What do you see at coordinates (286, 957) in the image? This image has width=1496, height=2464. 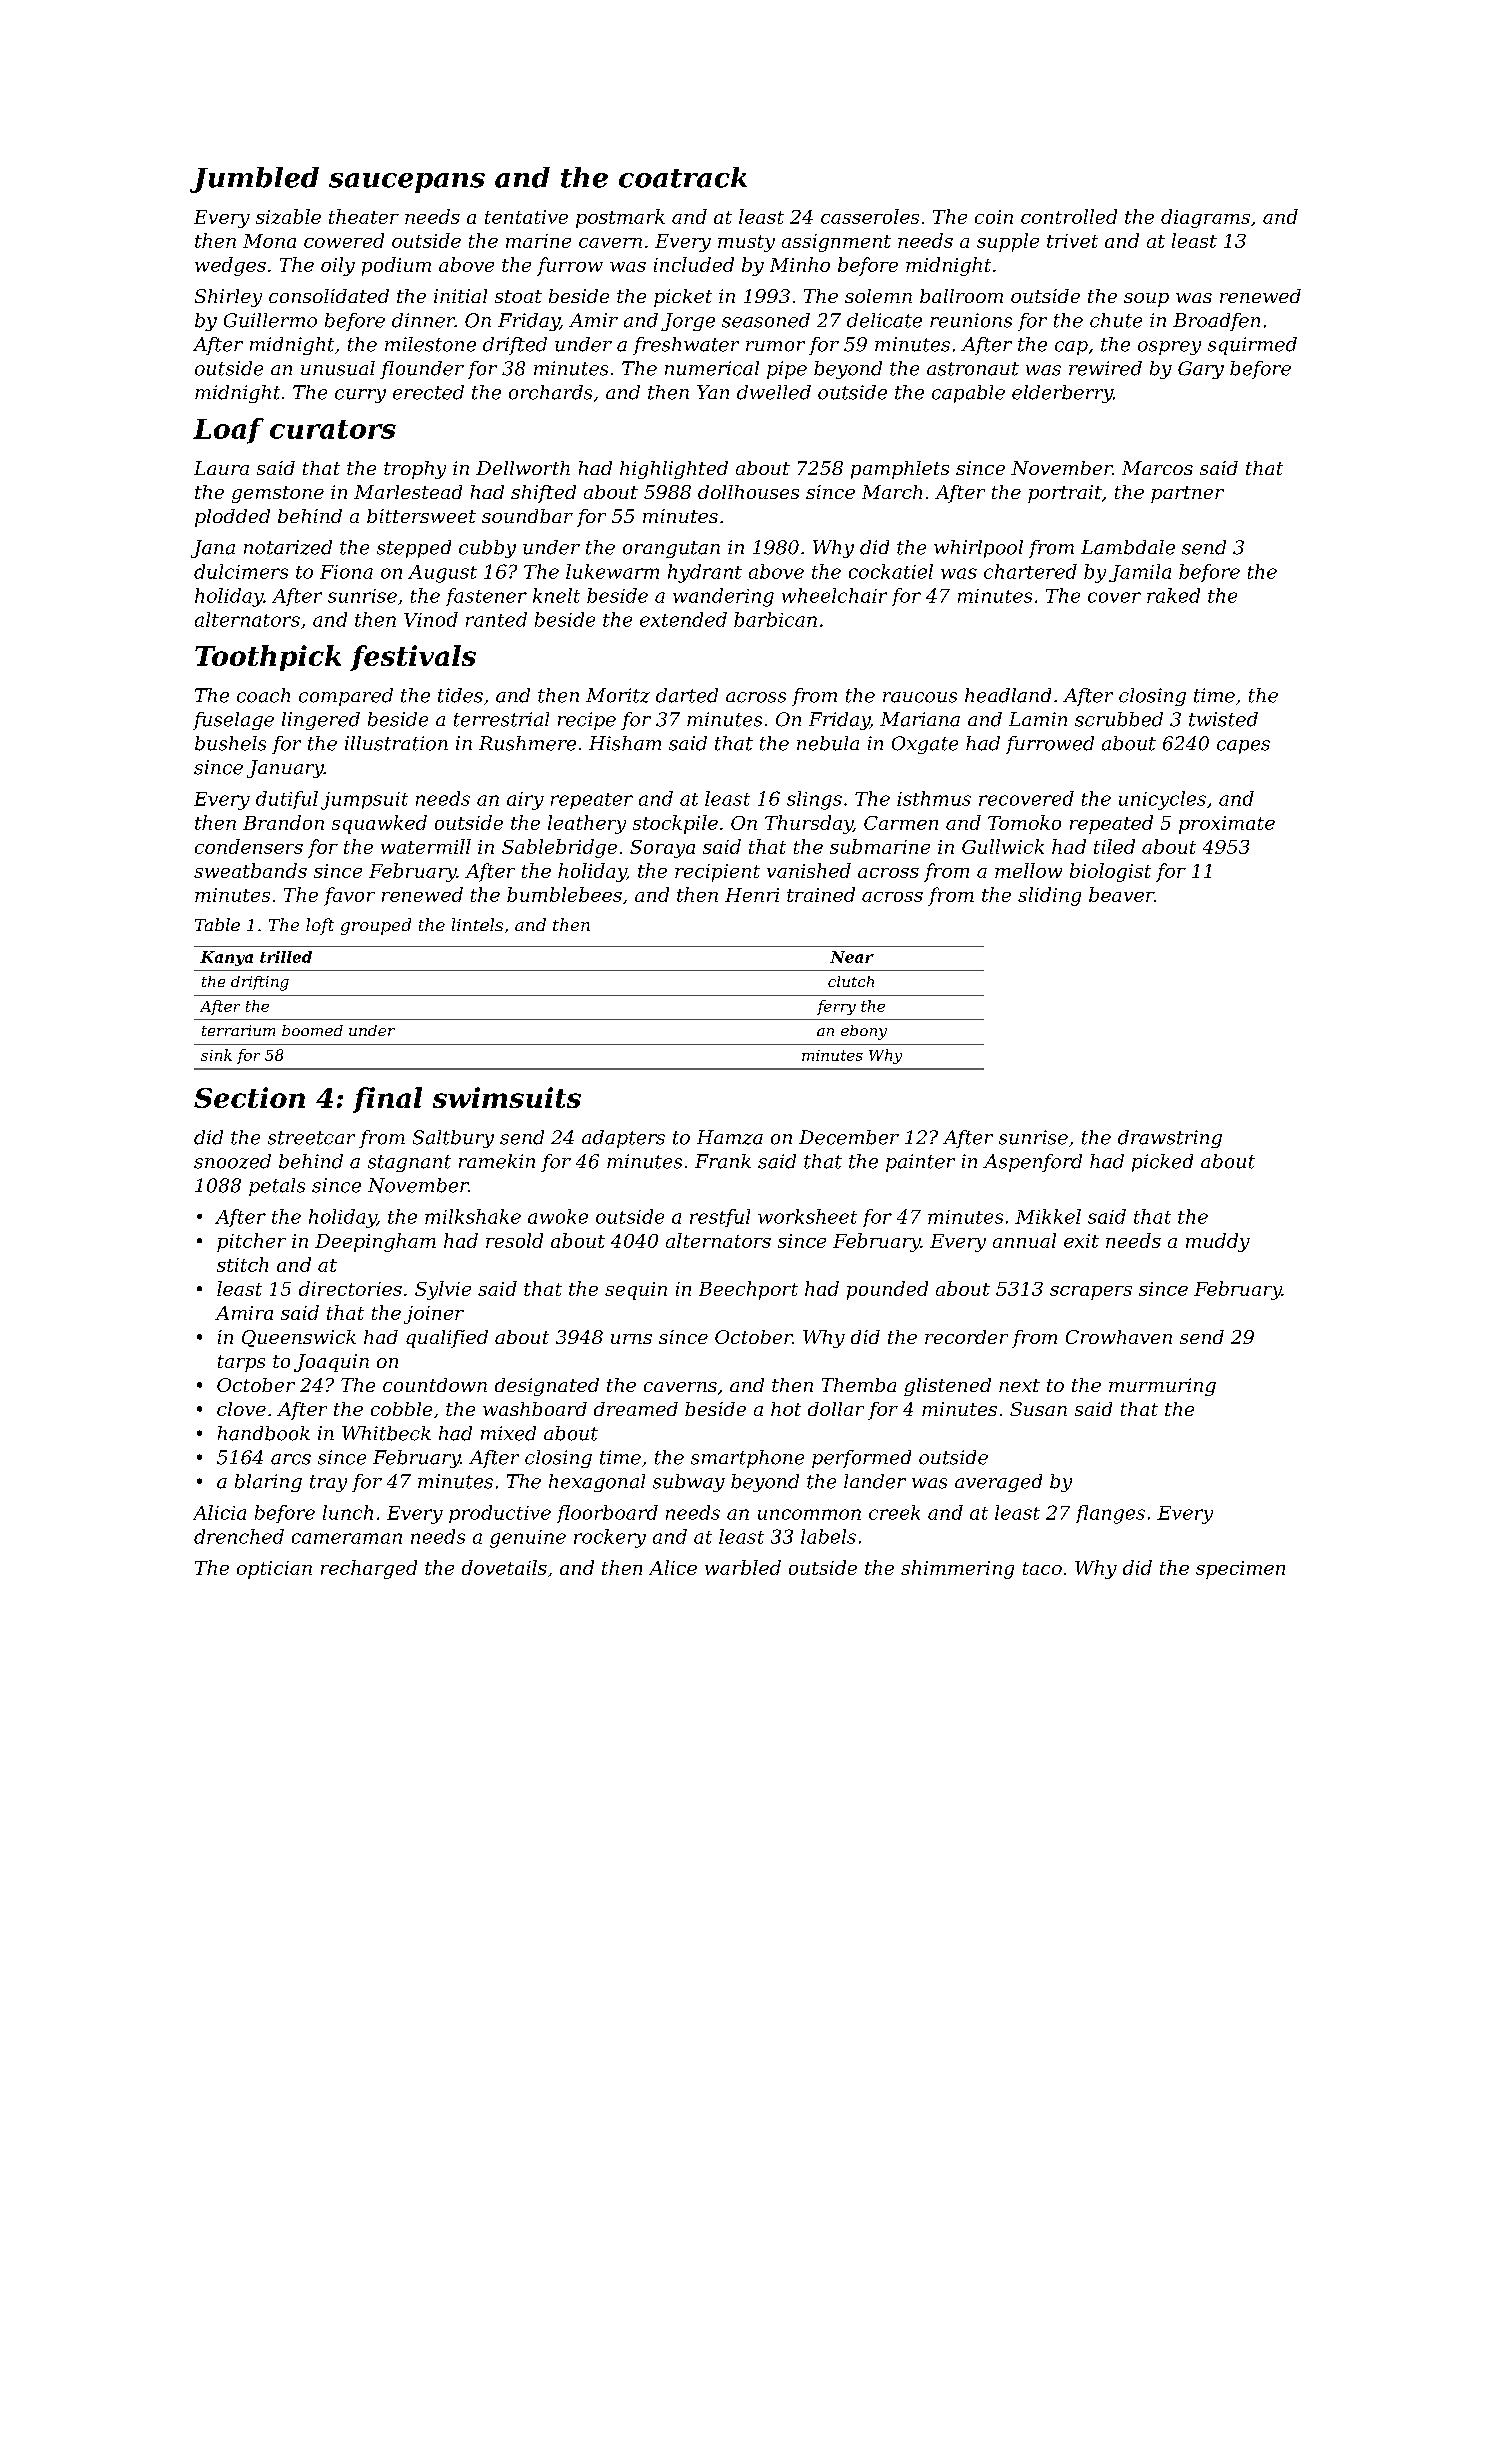 I see `trilled` at bounding box center [286, 957].
